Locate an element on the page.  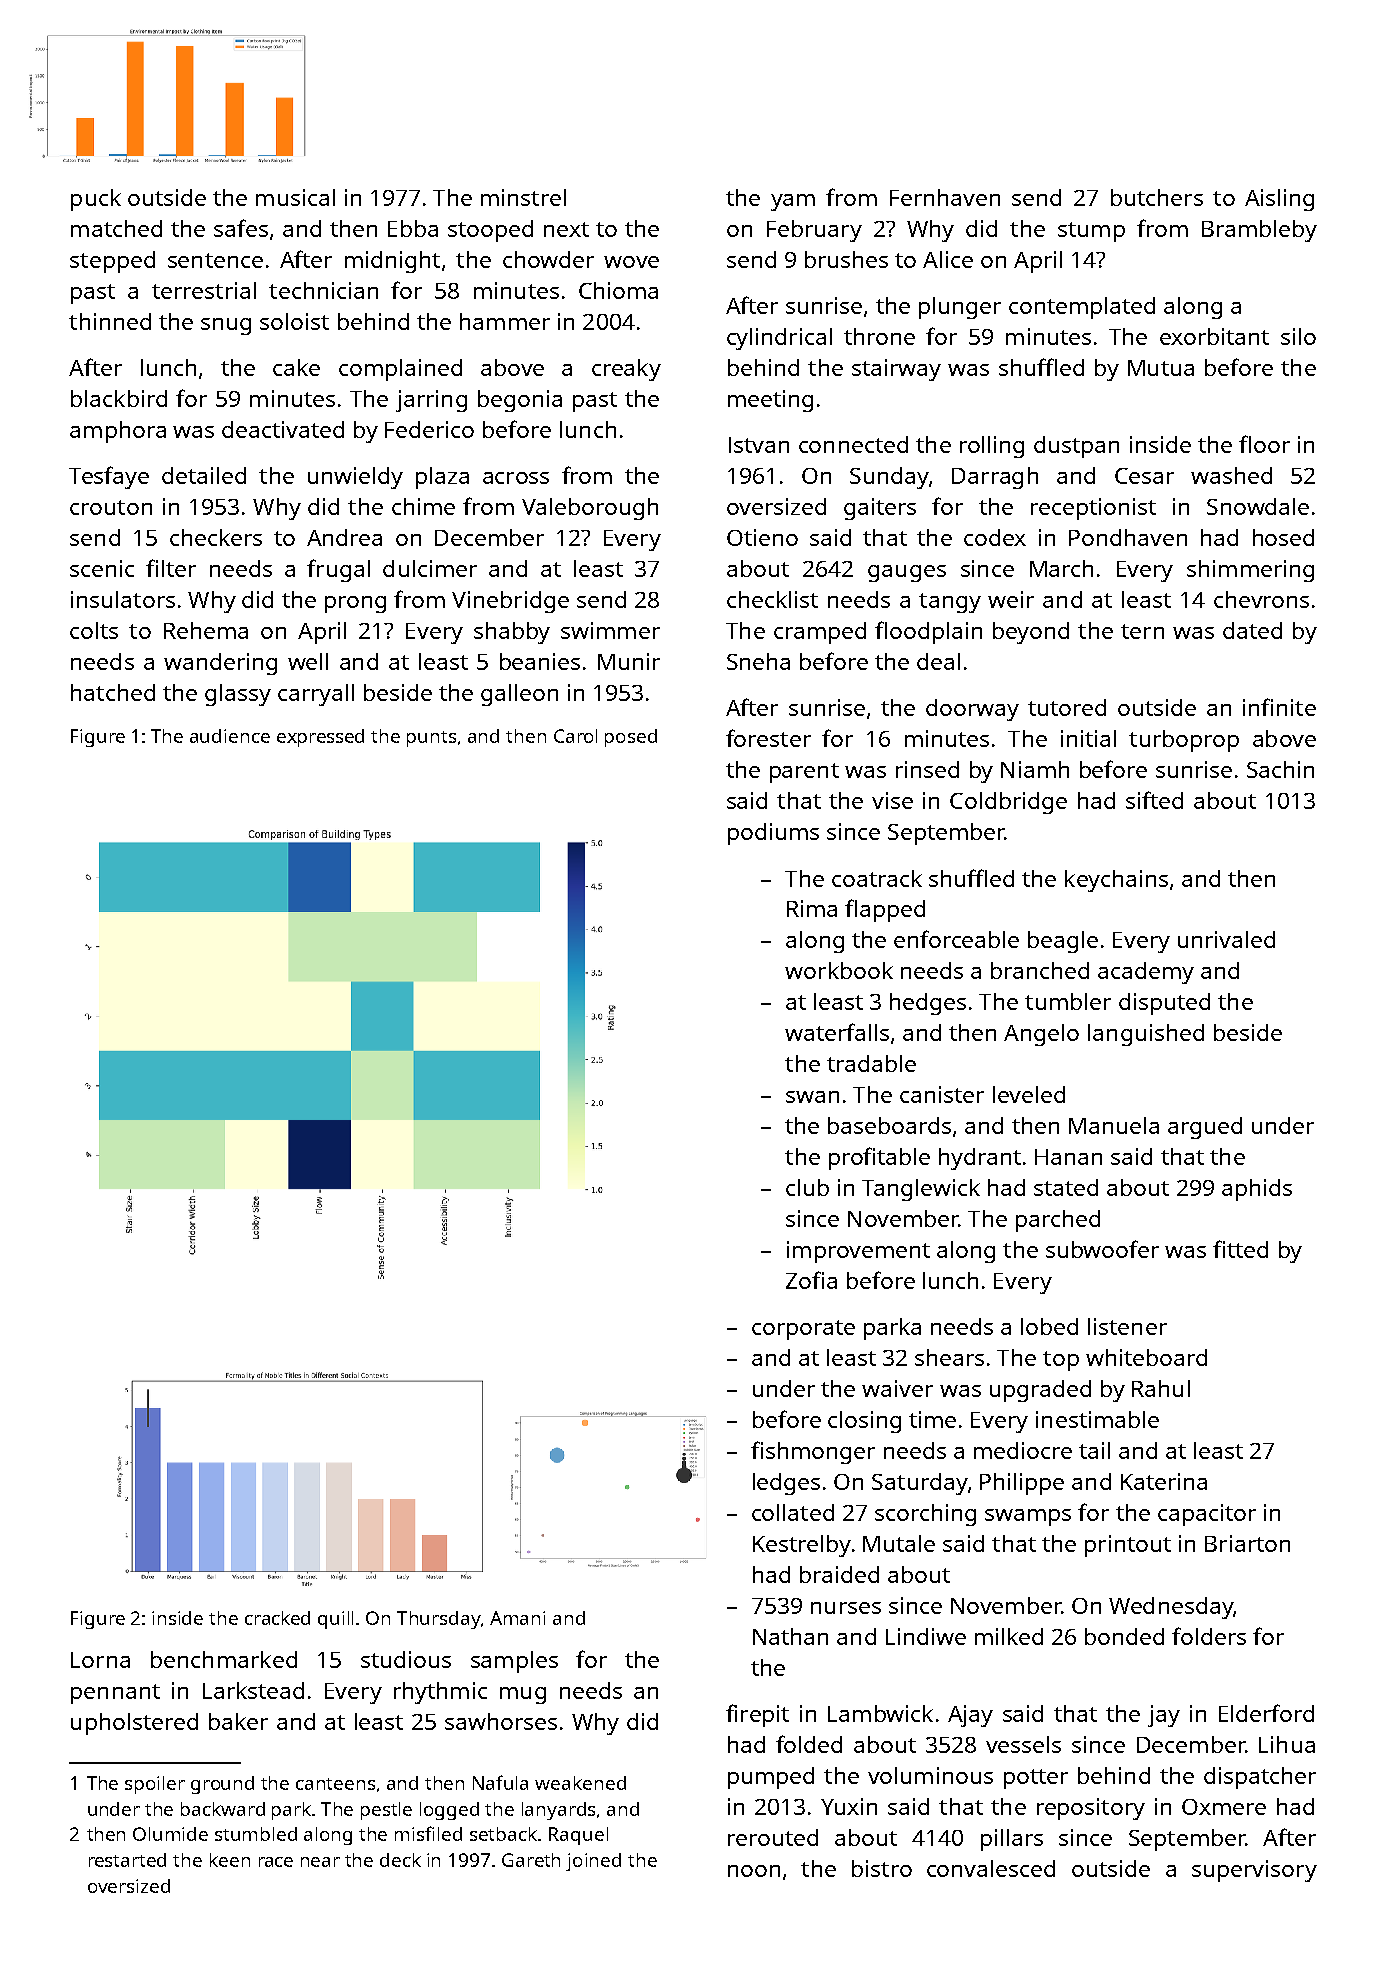
vise is located at coordinates (892, 800).
